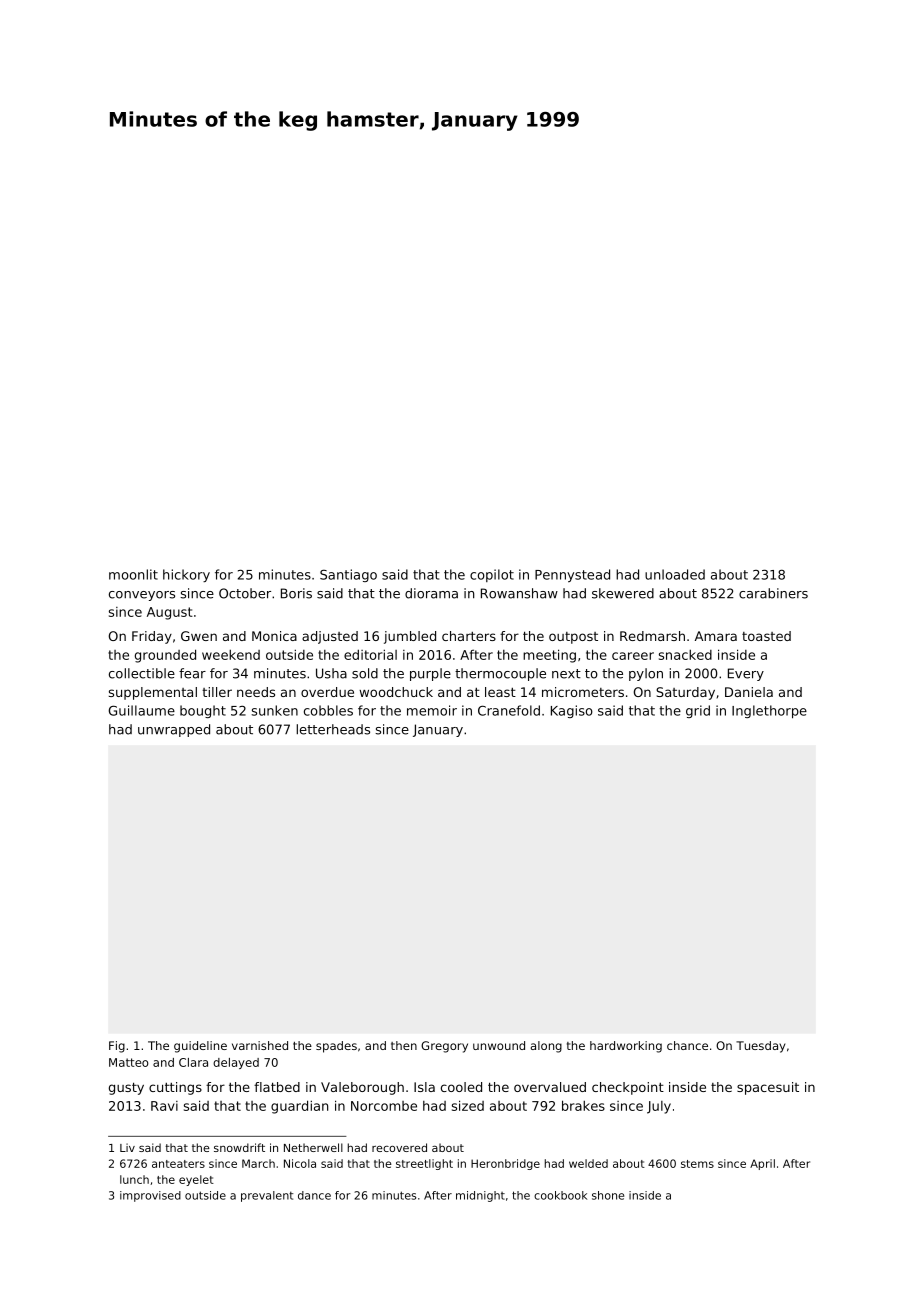 This screenshot has height=1308, width=924. I want to click on Inglethorpe, so click(769, 712).
